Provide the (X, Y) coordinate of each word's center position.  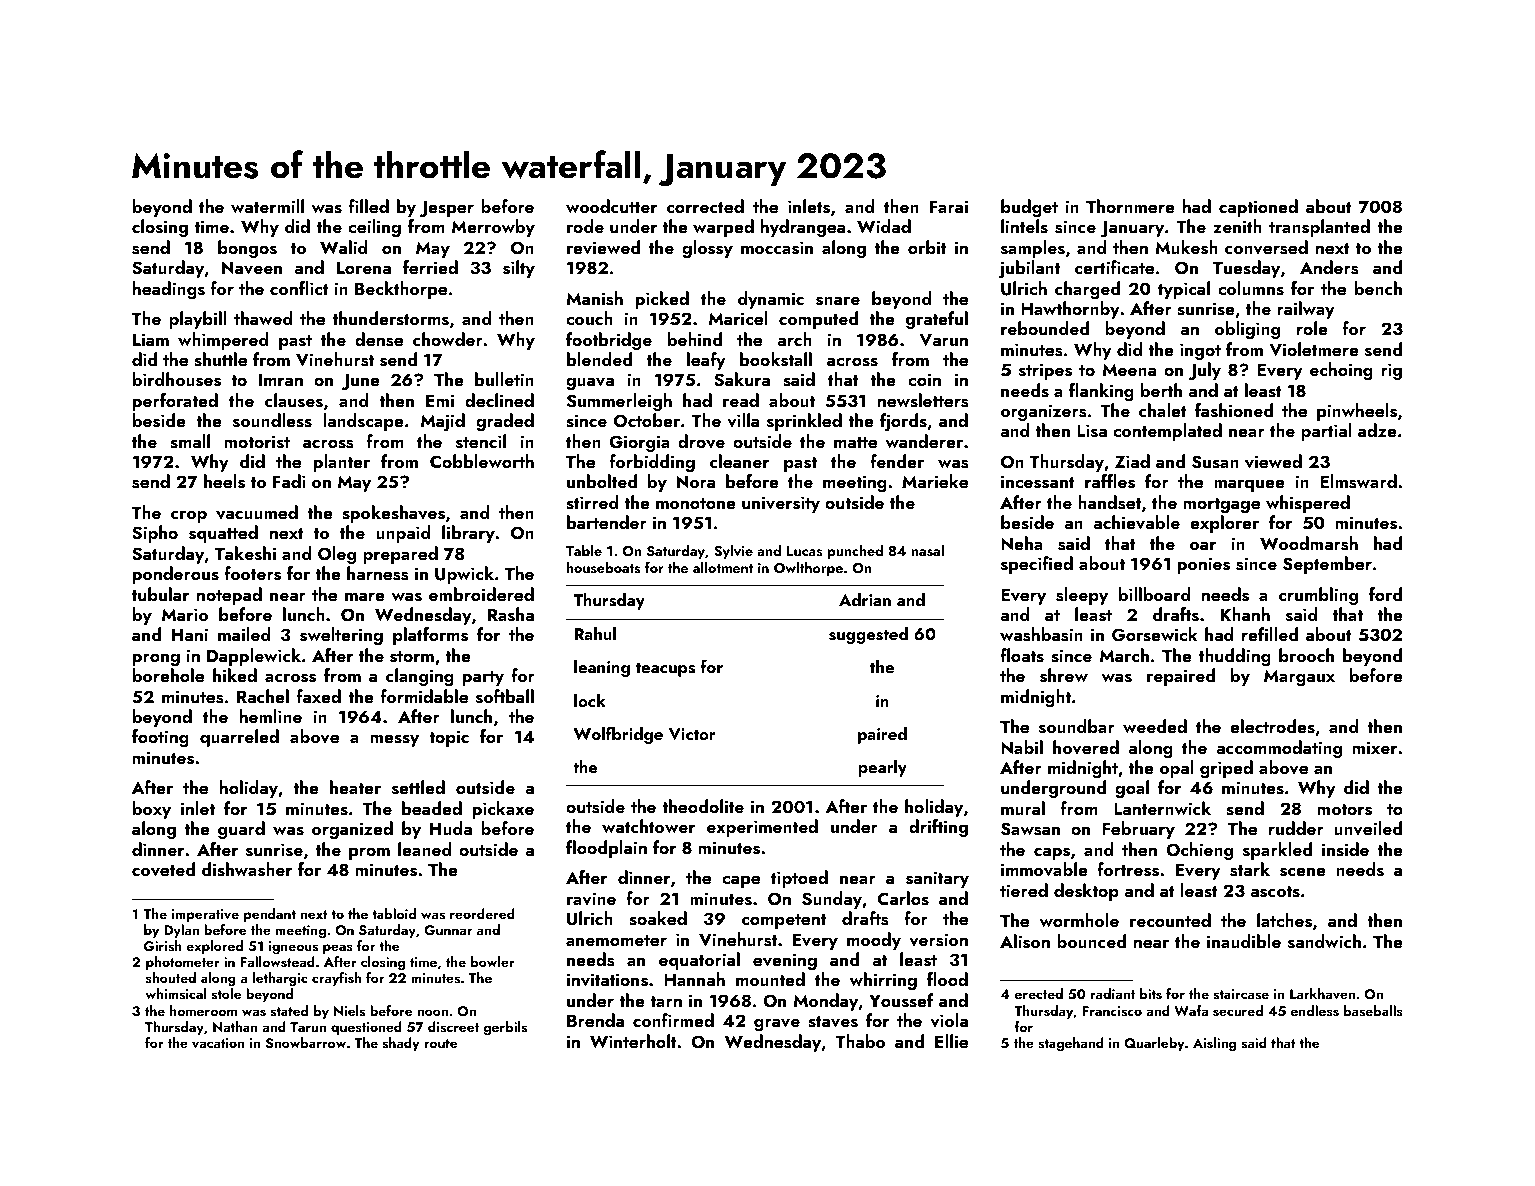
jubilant (1029, 269)
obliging (1247, 330)
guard (241, 830)
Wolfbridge (618, 735)
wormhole (1079, 920)
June (361, 382)
